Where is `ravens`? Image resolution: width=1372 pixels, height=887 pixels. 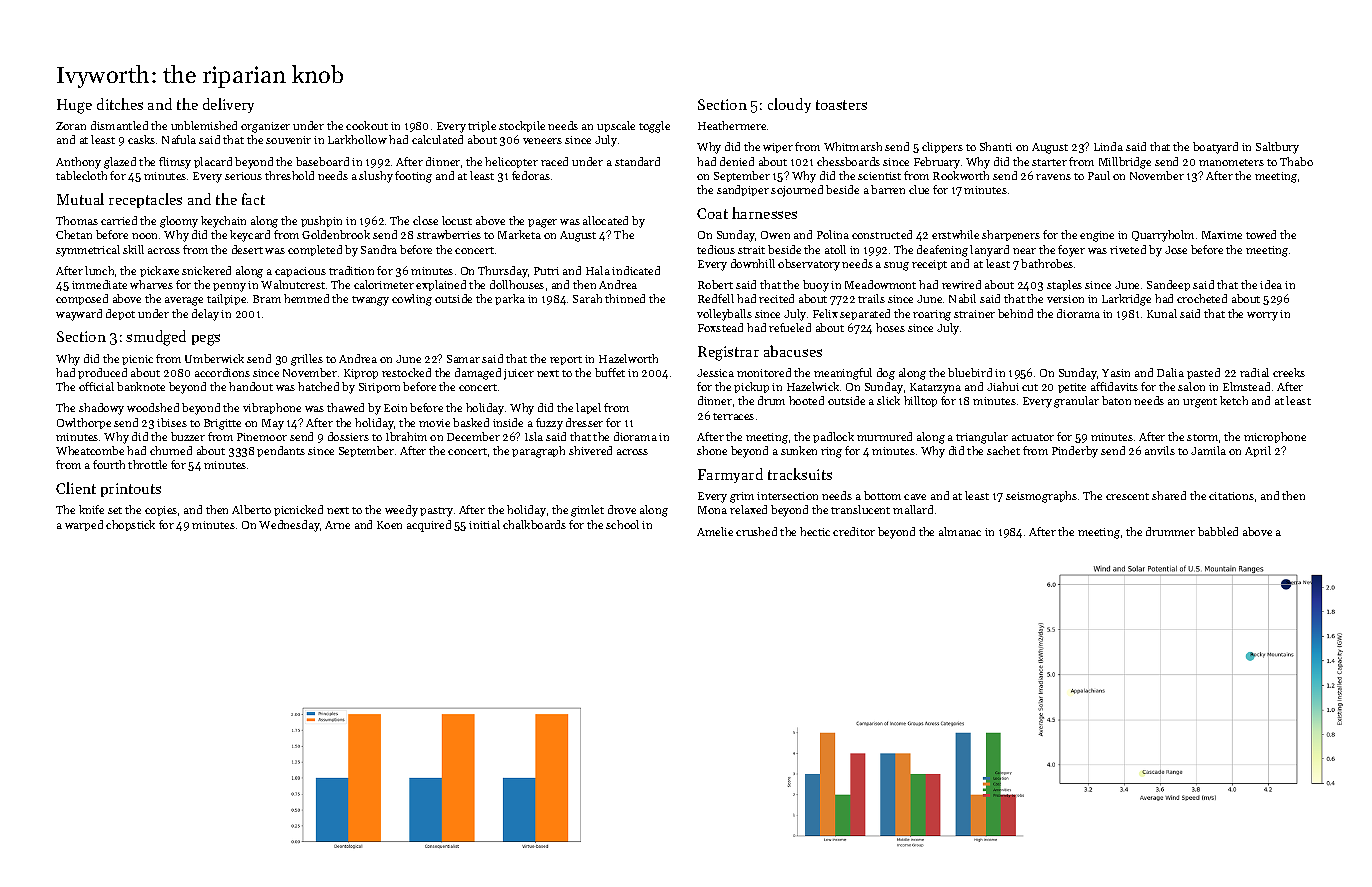
ravens is located at coordinates (1053, 177).
